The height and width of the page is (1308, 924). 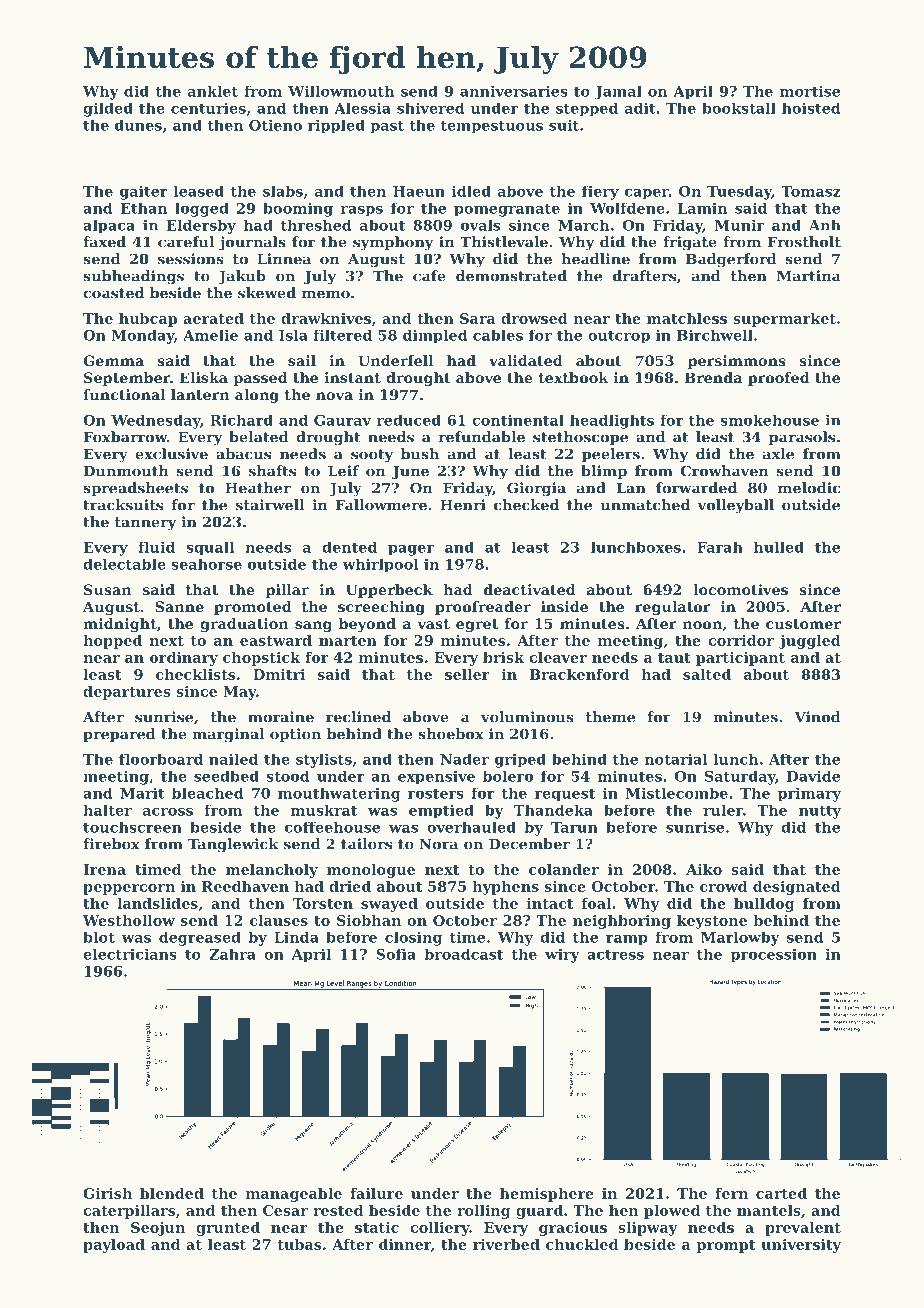 What do you see at coordinates (114, 1246) in the page?
I see `payload` at bounding box center [114, 1246].
